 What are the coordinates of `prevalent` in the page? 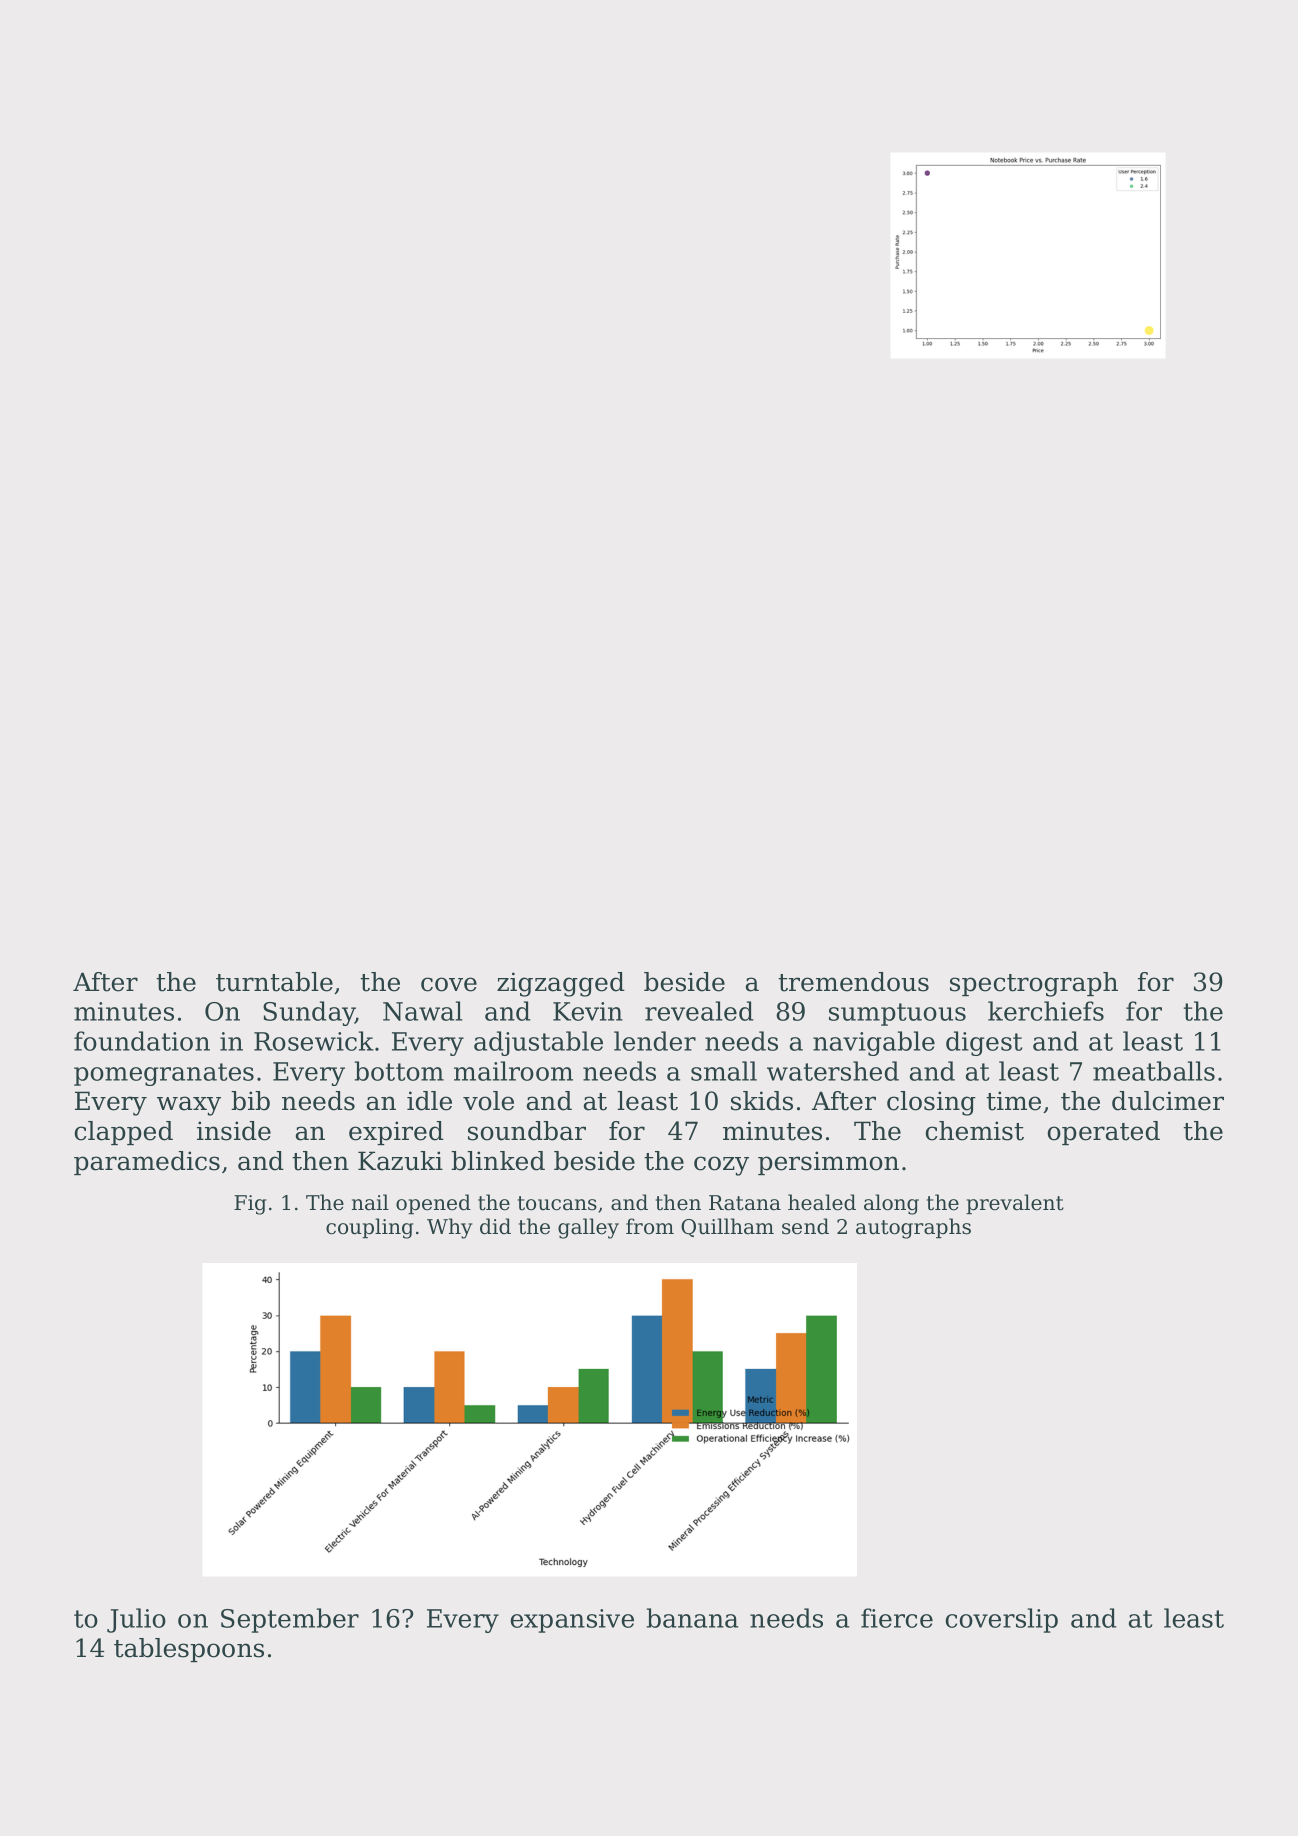 It's located at (1015, 1204).
